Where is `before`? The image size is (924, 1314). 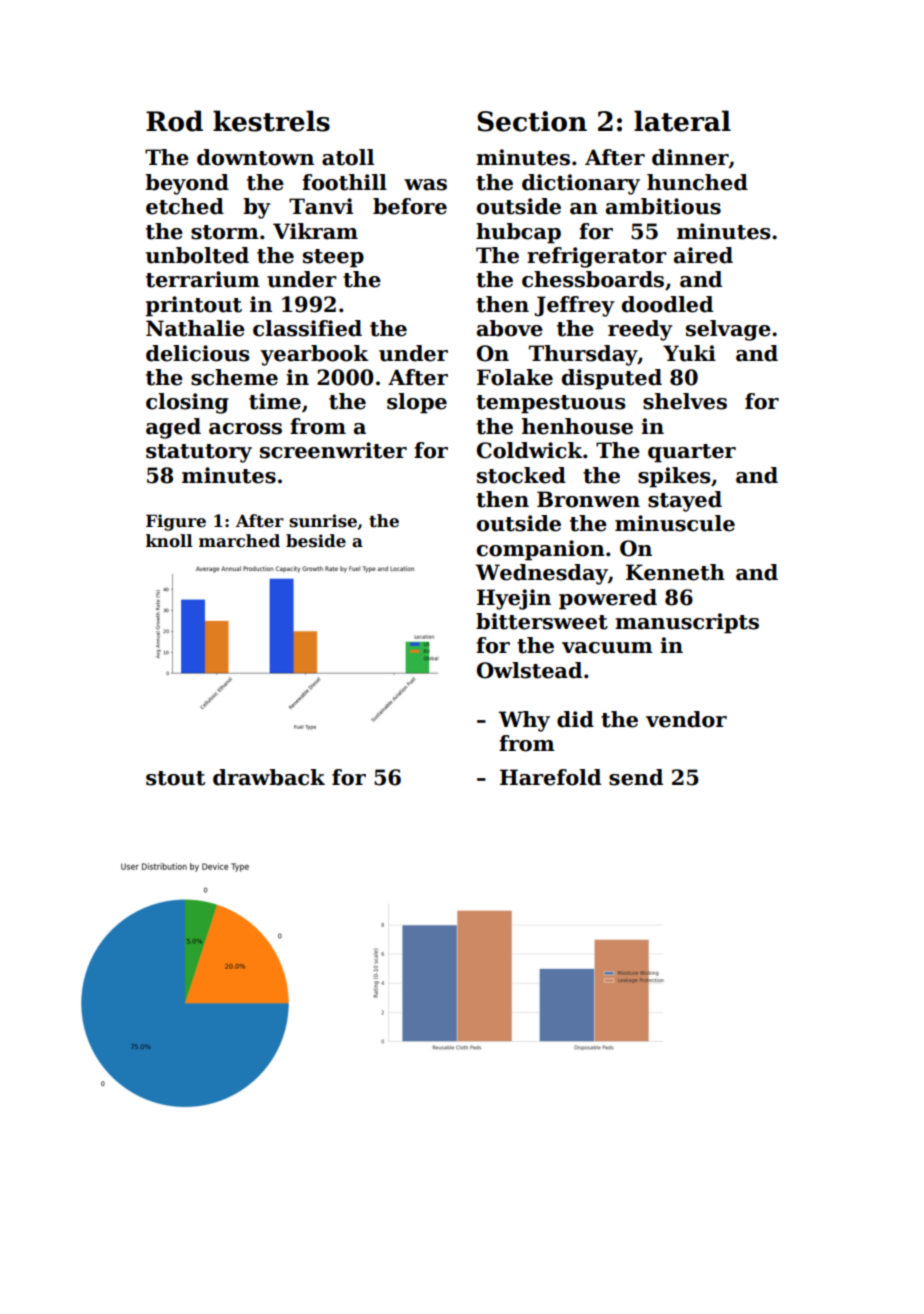 before is located at coordinates (410, 206).
